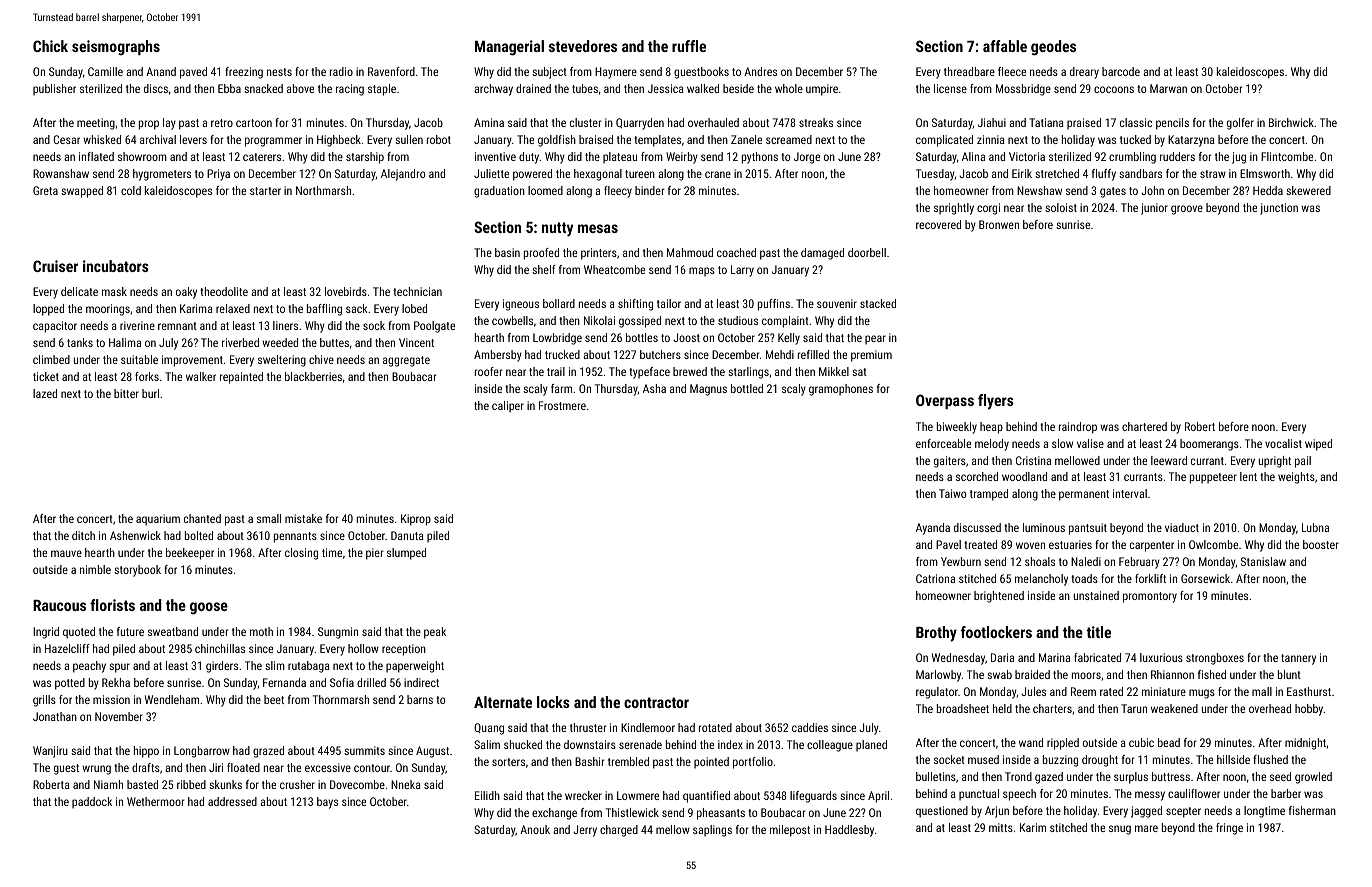 The width and height of the screenshot is (1372, 887). Describe the element at coordinates (1315, 527) in the screenshot. I see `Lubna` at that location.
